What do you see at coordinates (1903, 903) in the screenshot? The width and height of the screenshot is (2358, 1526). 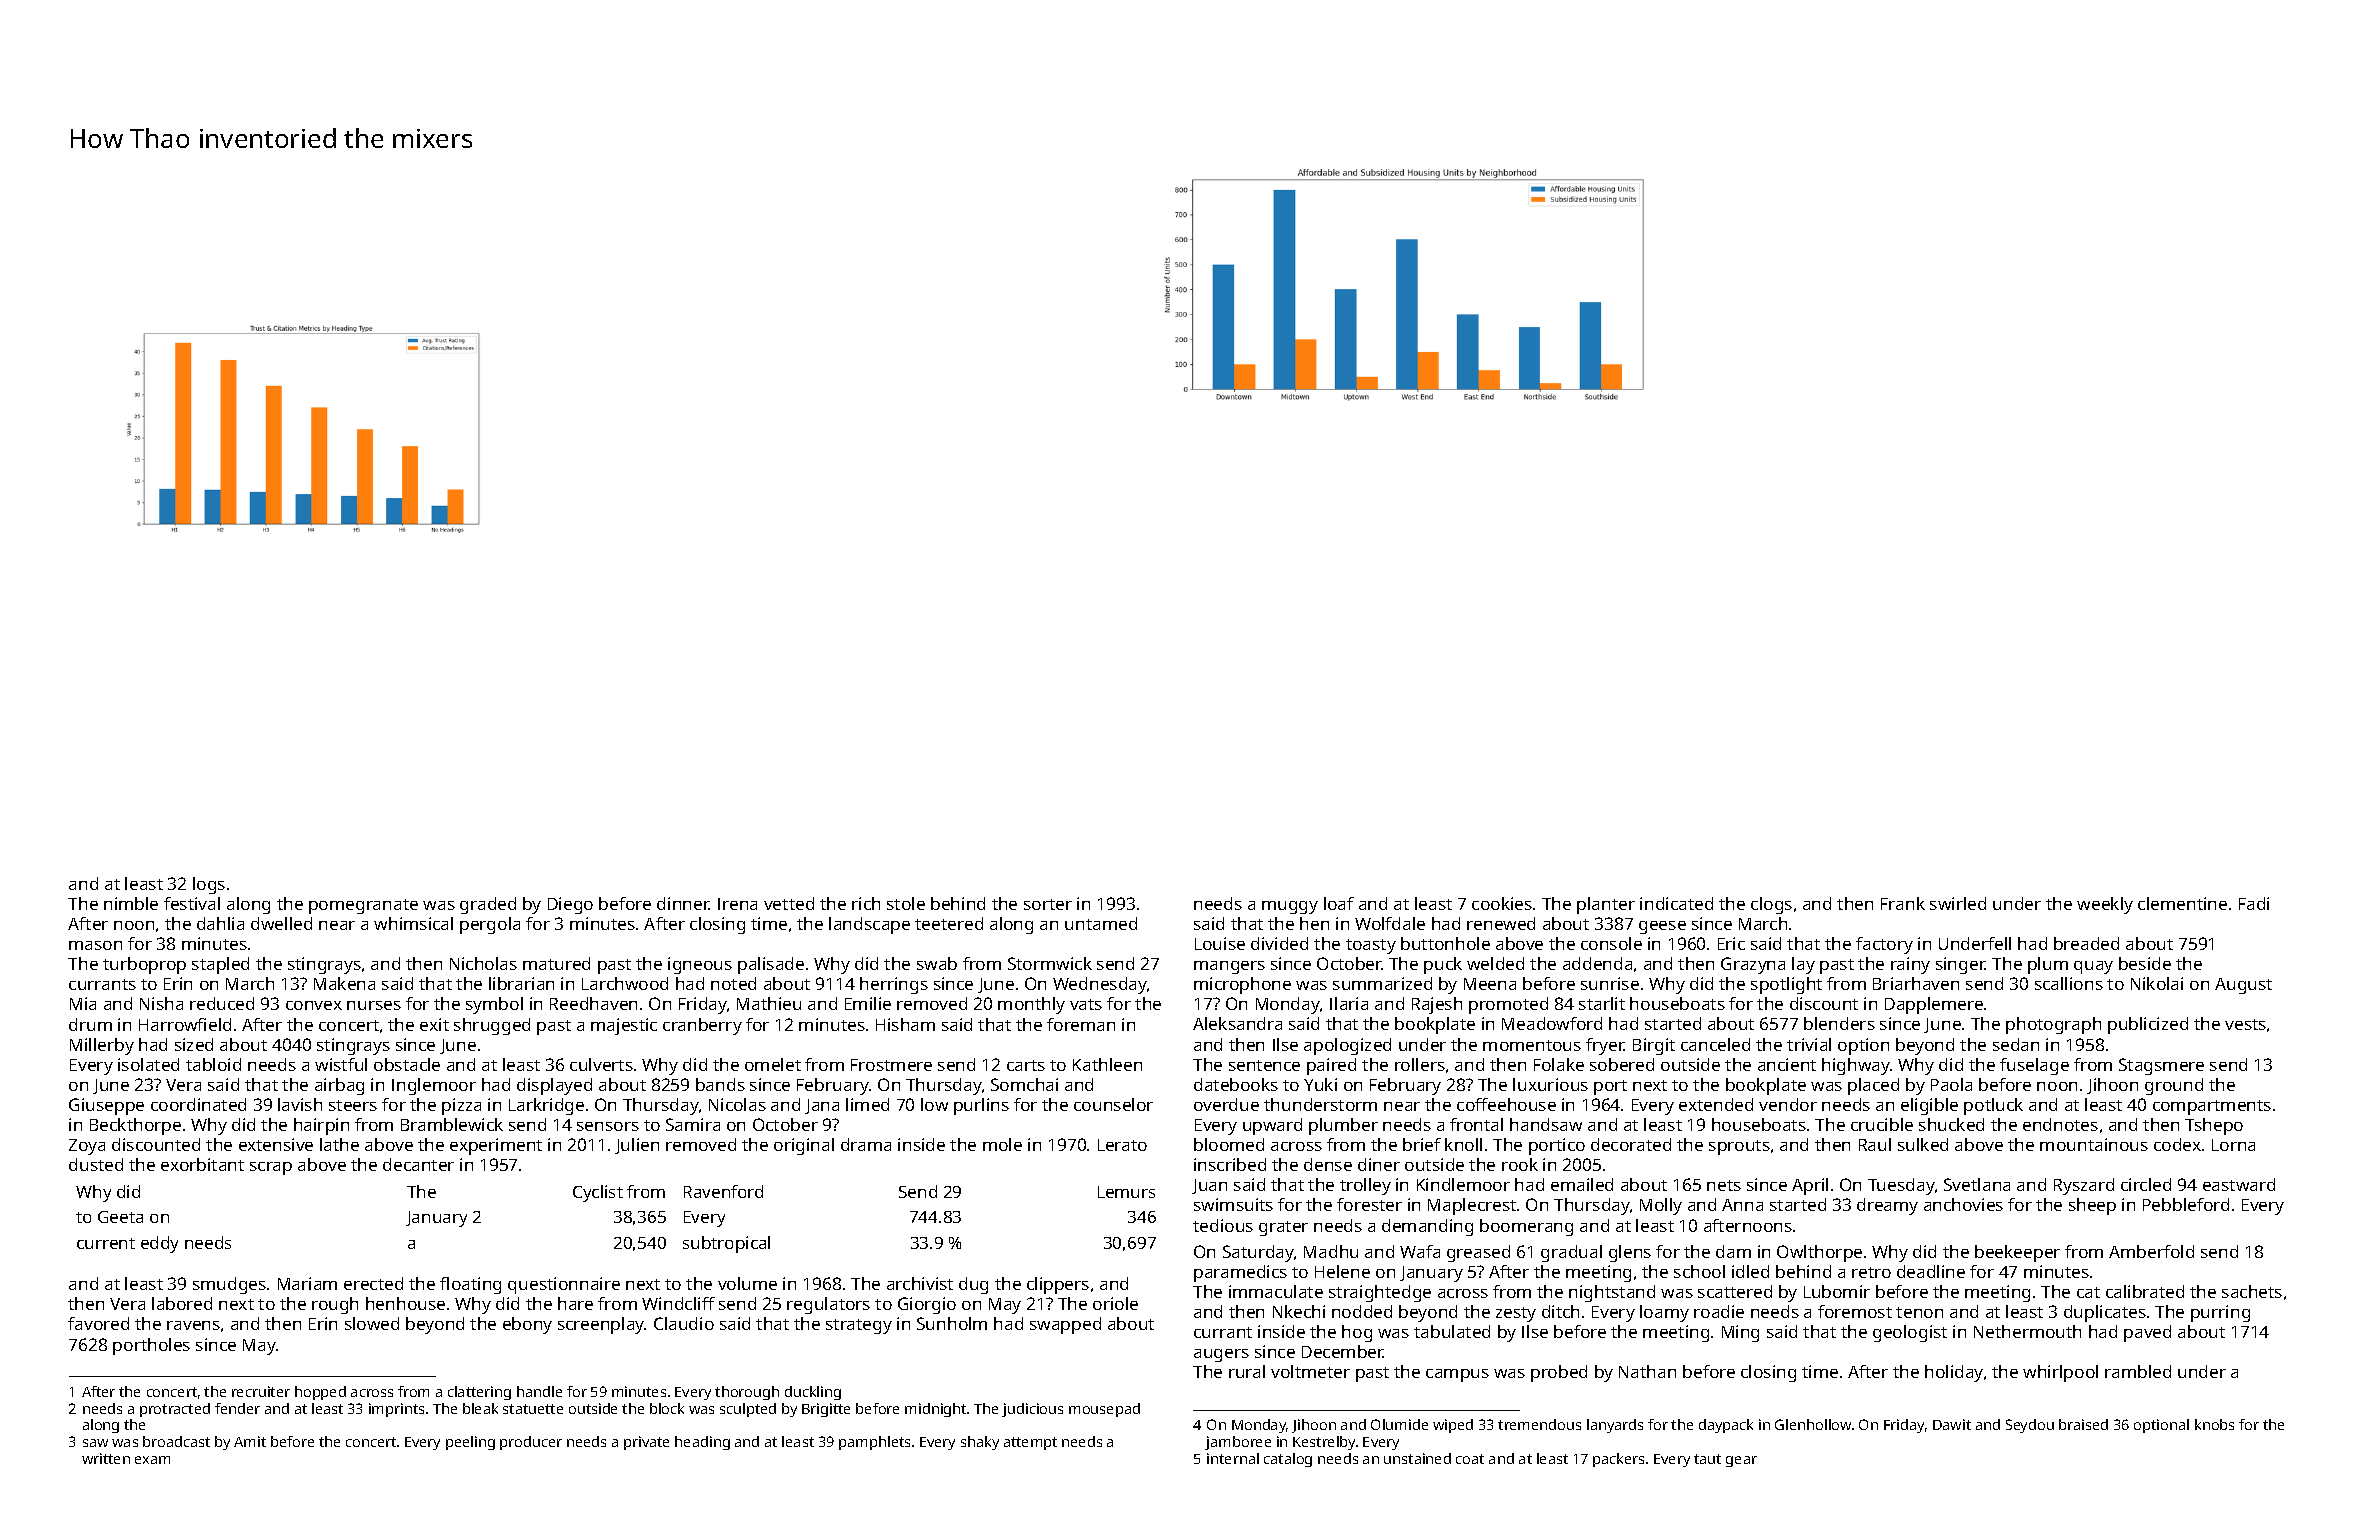 I see `Frank` at bounding box center [1903, 903].
